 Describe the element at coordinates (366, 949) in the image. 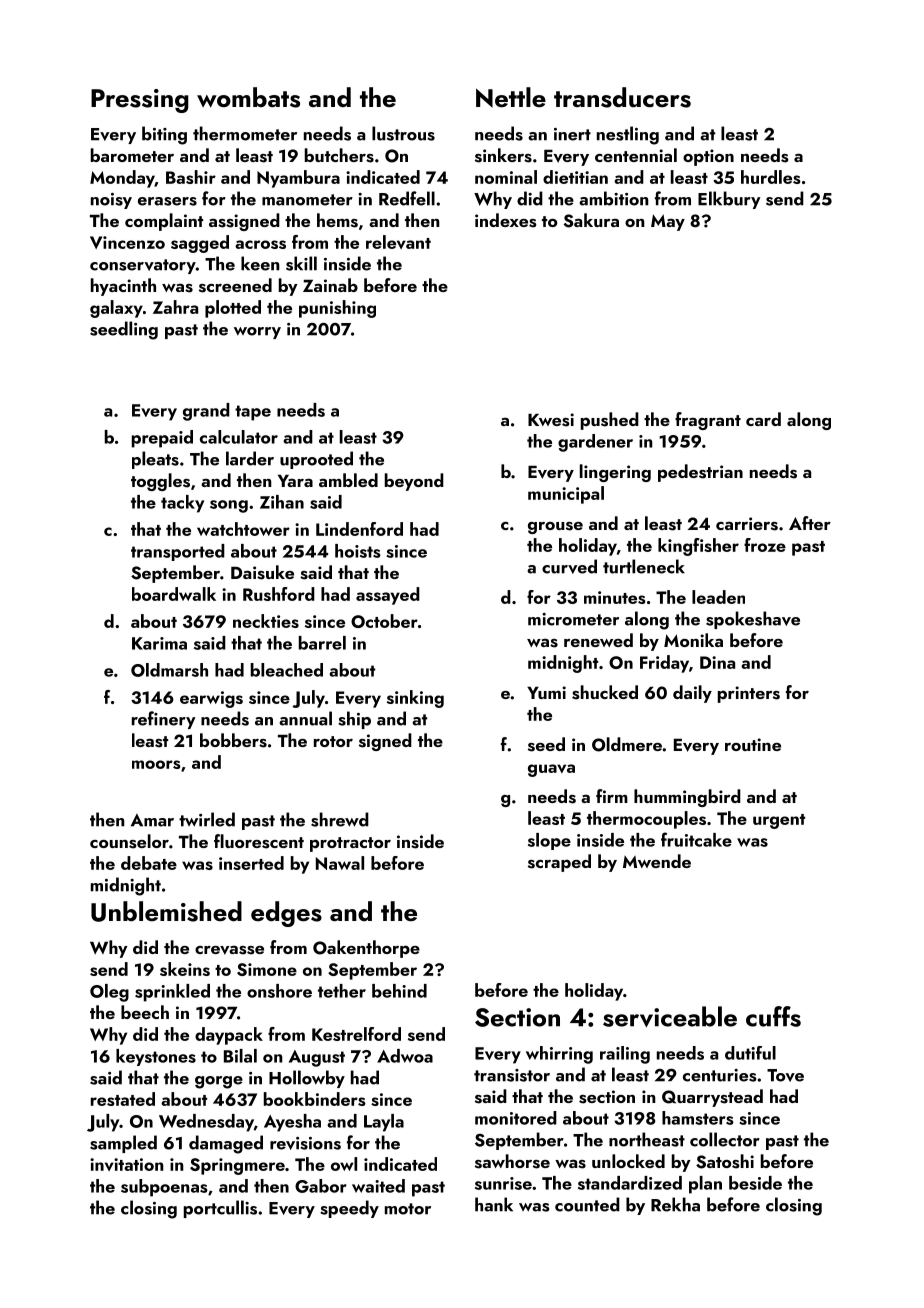

I see `Oakenthorpe` at that location.
